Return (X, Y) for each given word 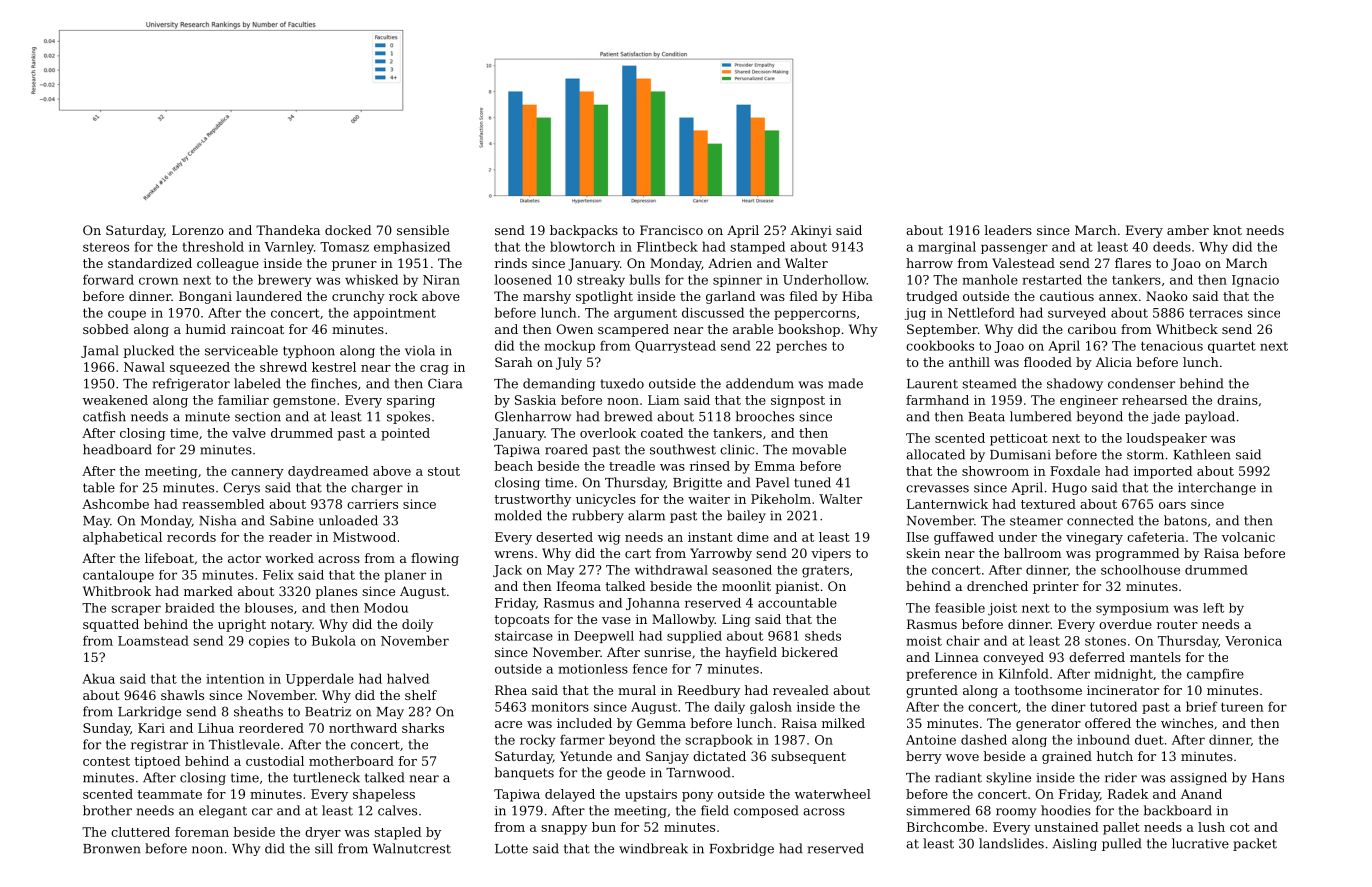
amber (1188, 230)
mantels (1155, 657)
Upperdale (320, 679)
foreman (202, 832)
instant (710, 537)
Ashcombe (115, 504)
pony (697, 797)
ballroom (1033, 553)
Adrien (730, 263)
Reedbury (709, 691)
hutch (1115, 756)
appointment (394, 314)
